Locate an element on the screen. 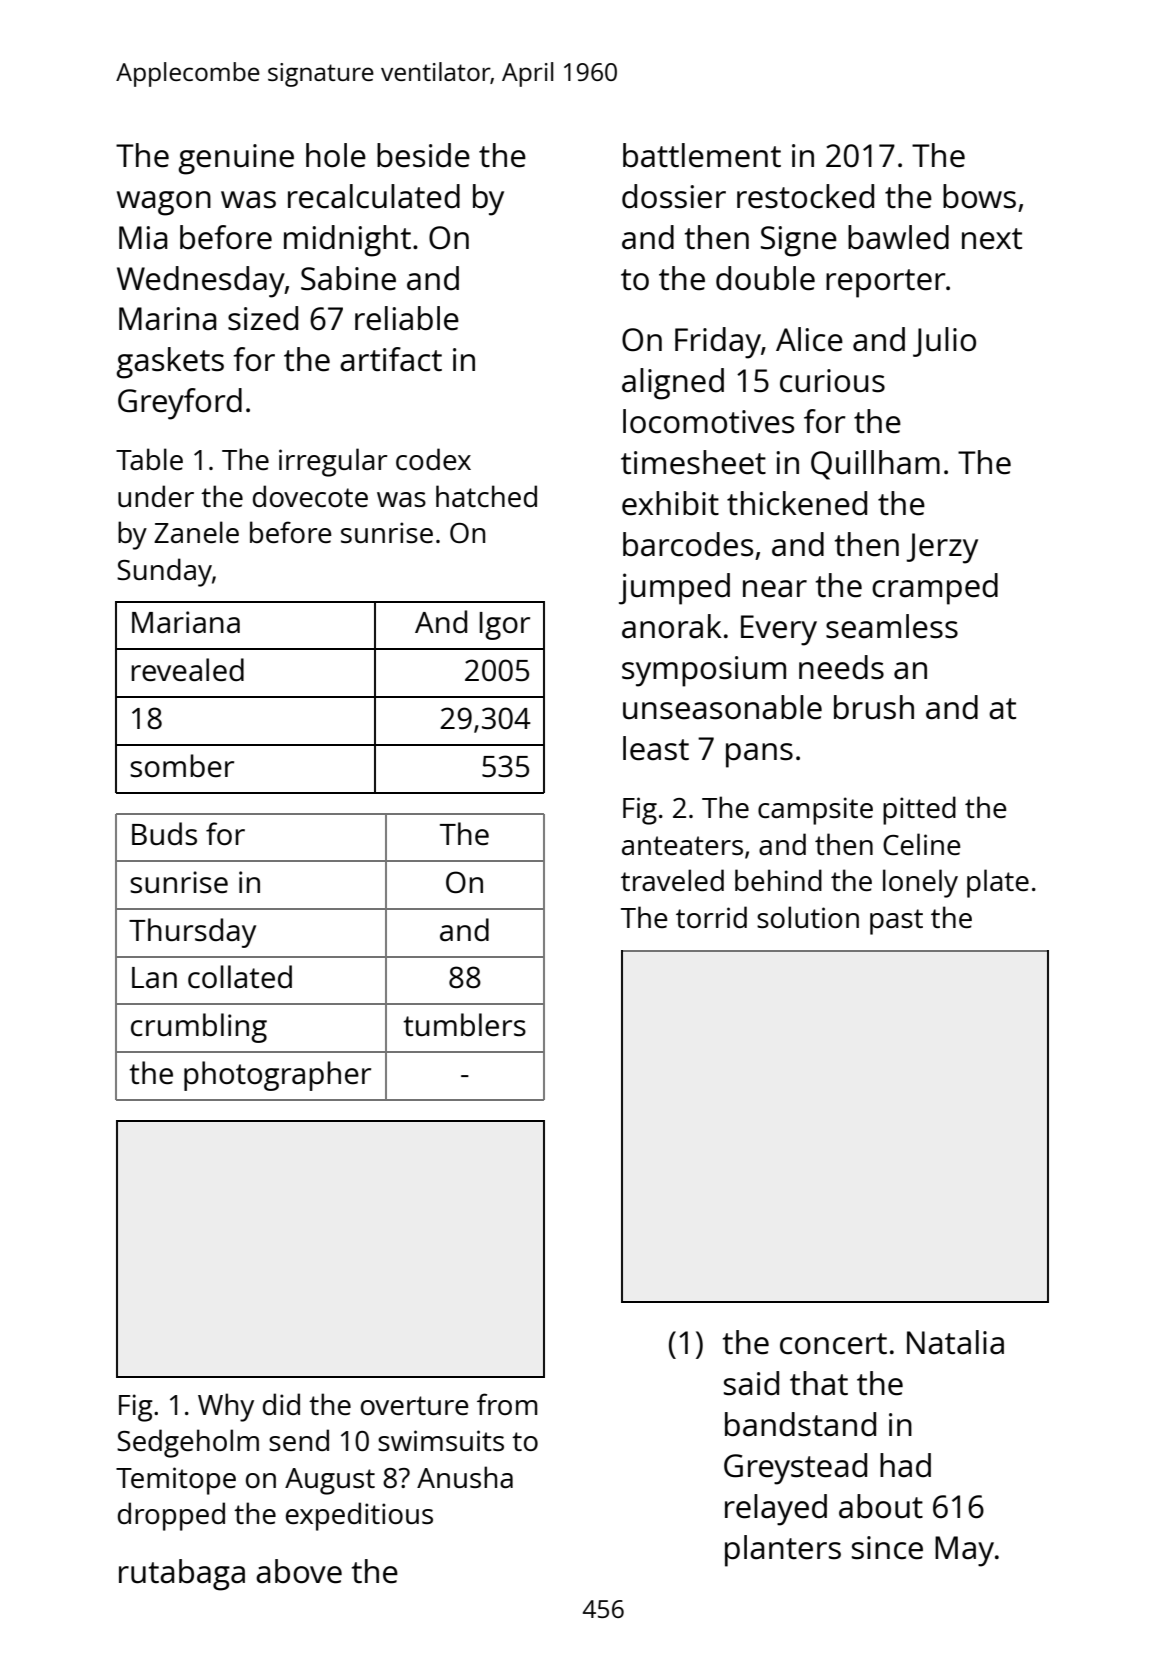 This screenshot has height=1654, width=1165. genuine is located at coordinates (236, 159).
